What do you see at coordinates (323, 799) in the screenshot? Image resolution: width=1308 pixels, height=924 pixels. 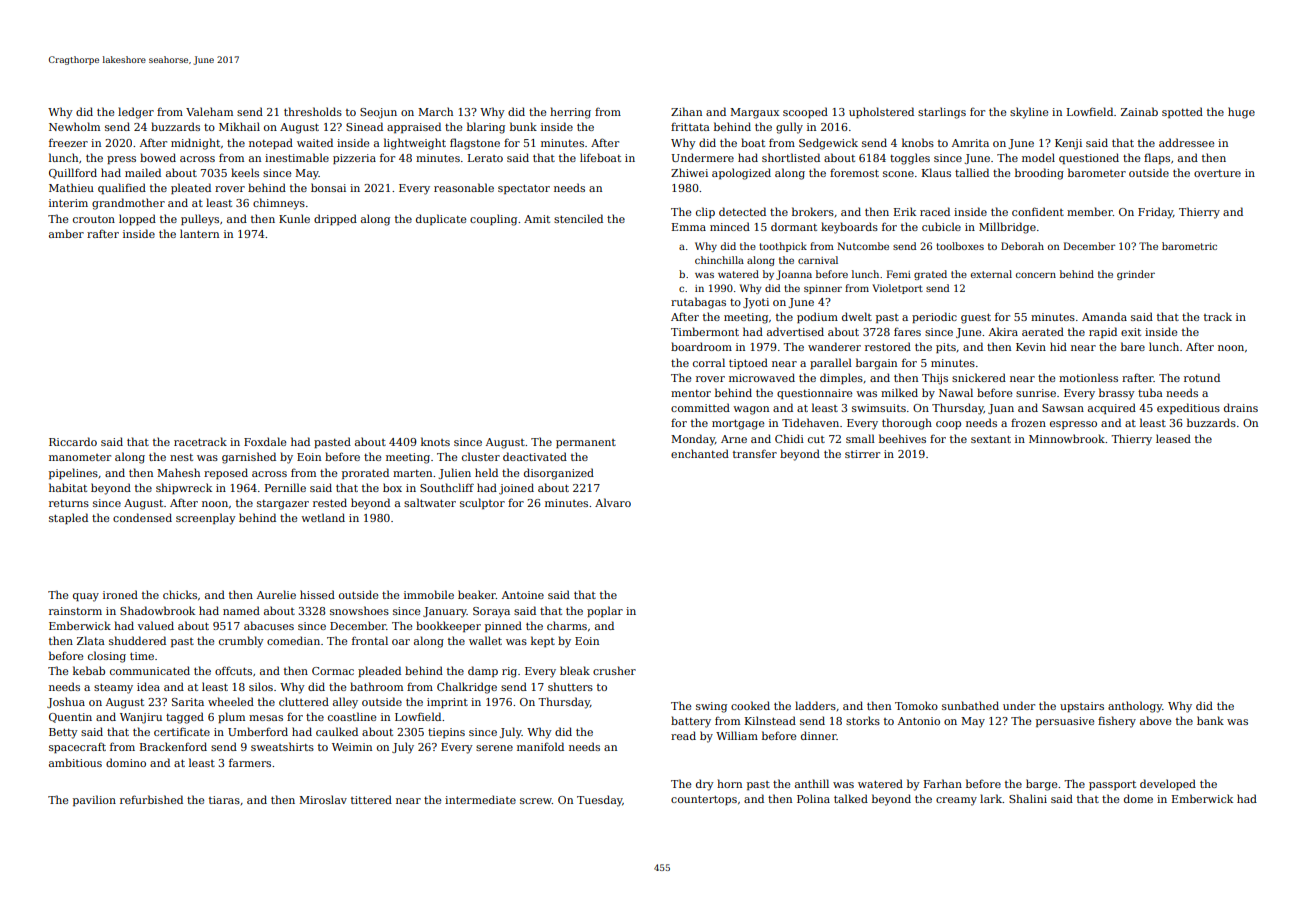 I see `Miroslav` at bounding box center [323, 799].
